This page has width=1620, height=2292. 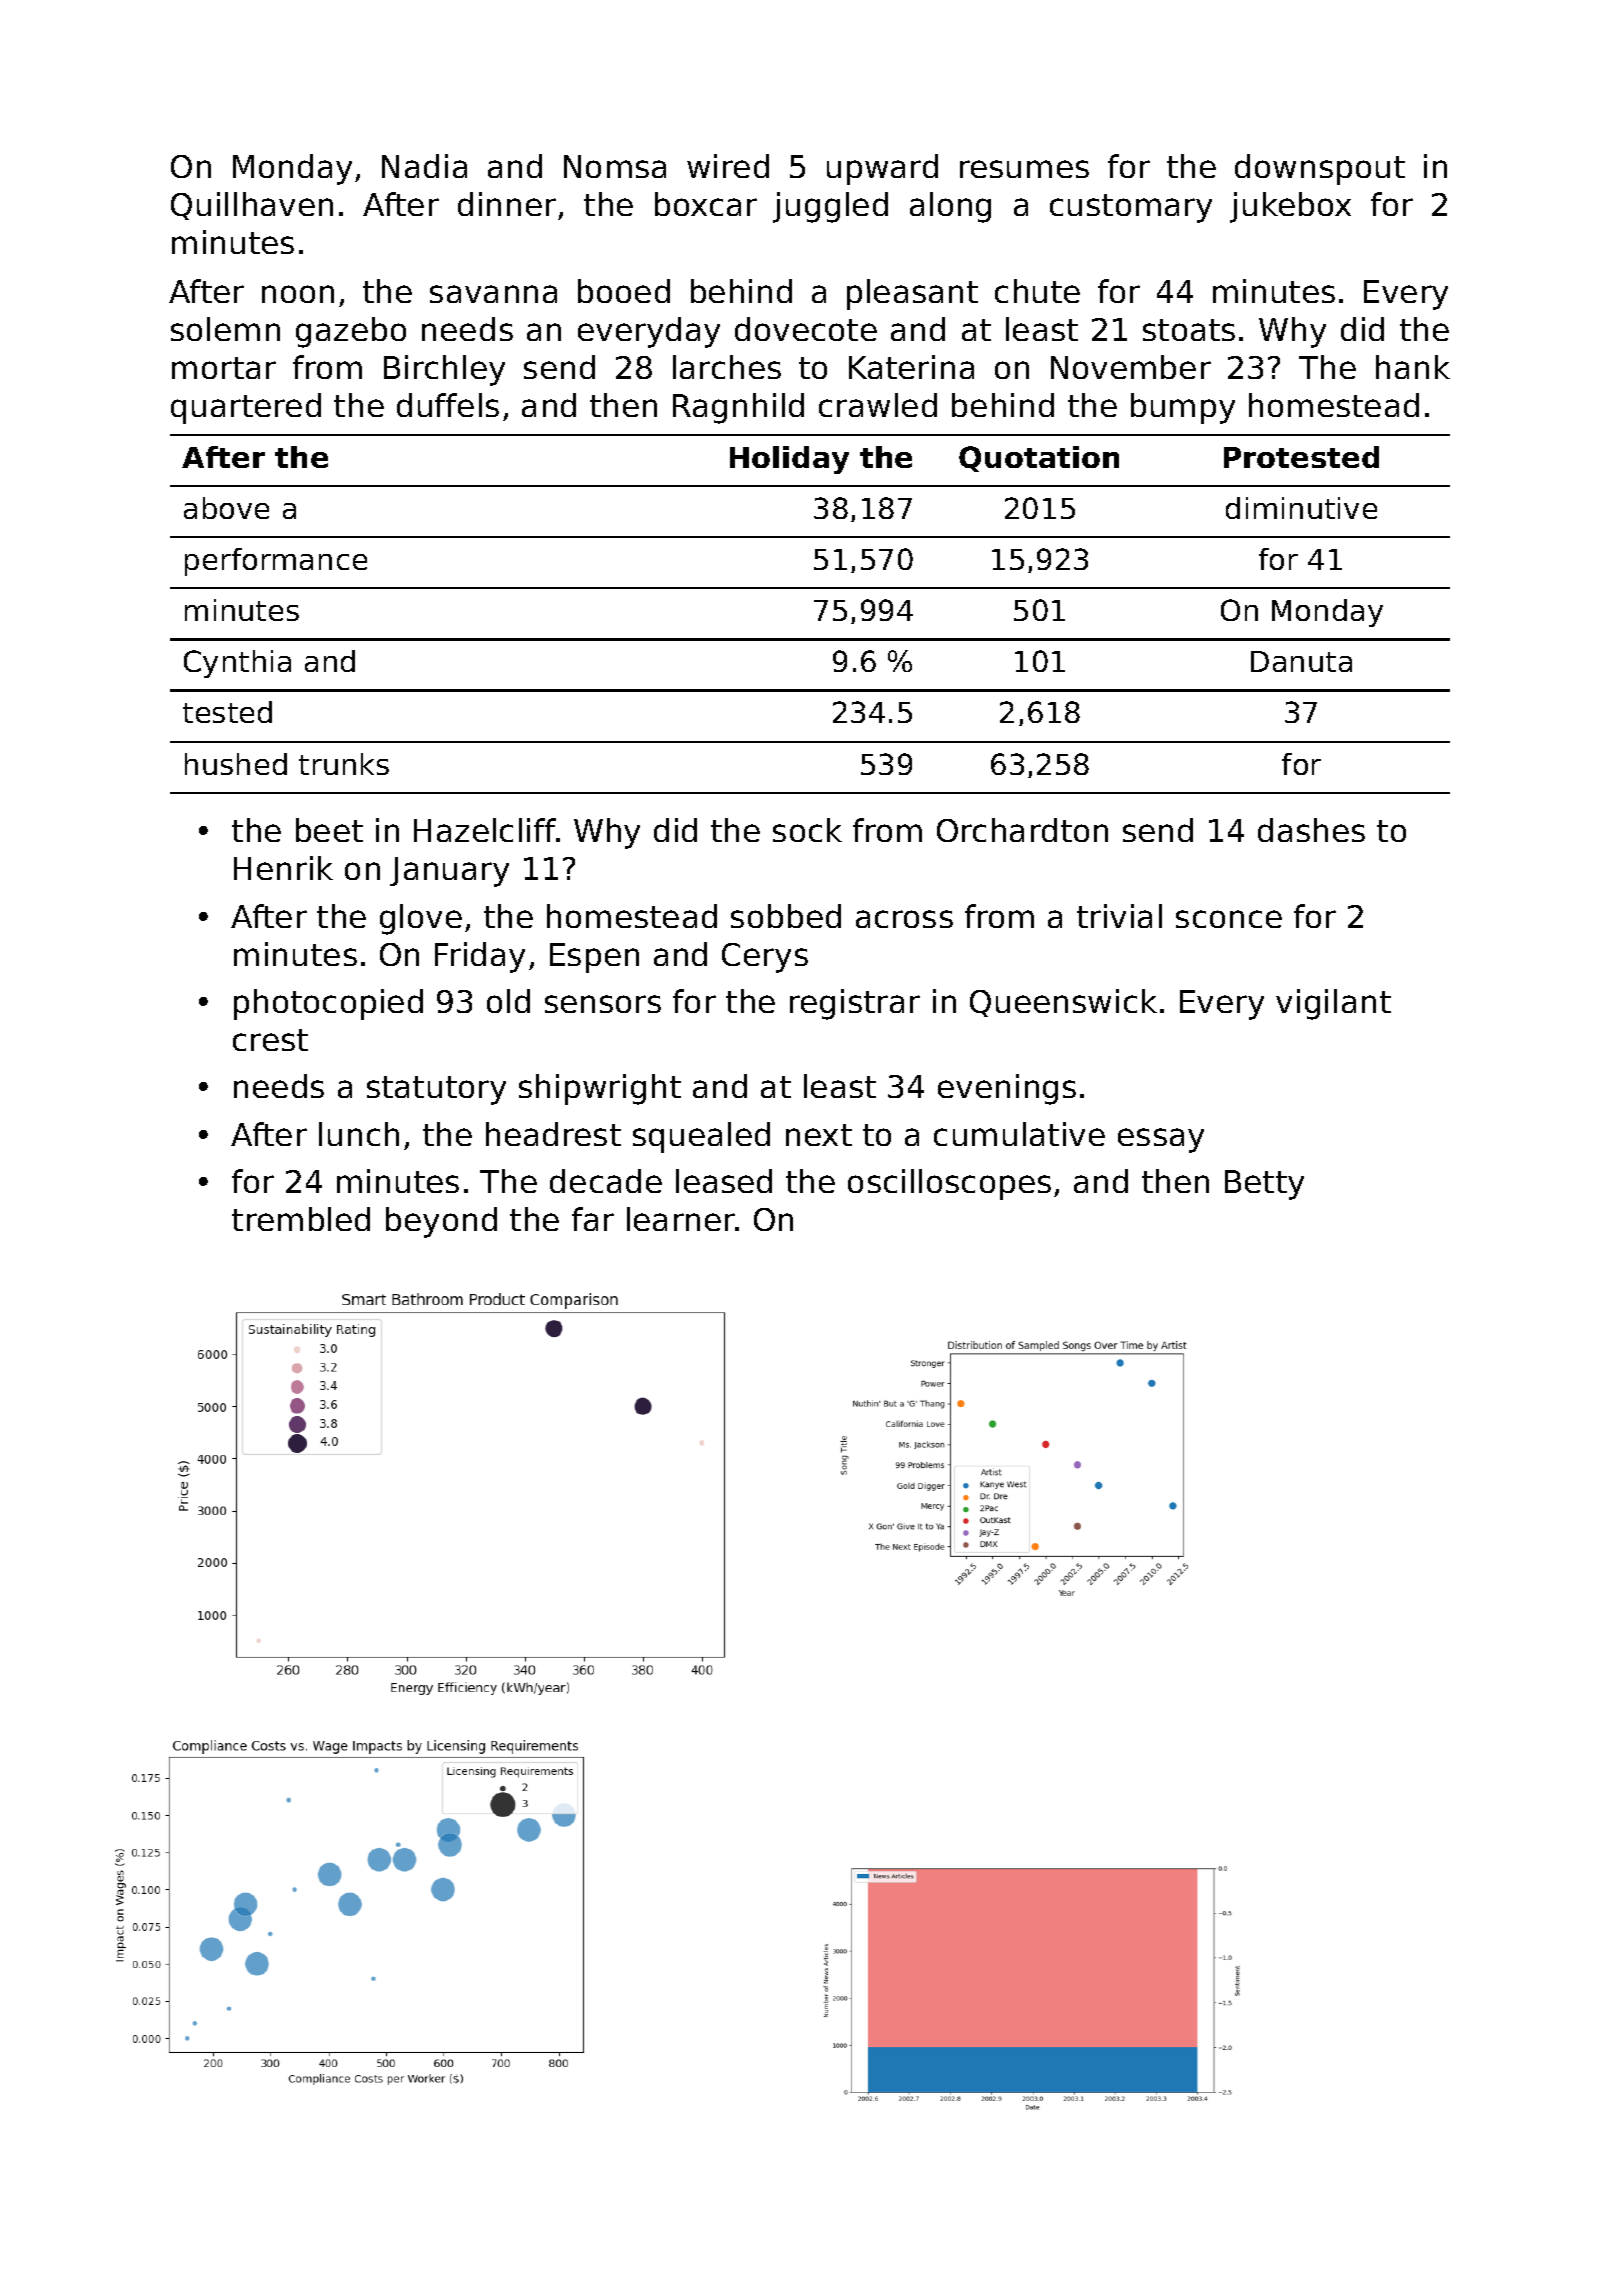 I want to click on Quillhaven, so click(x=252, y=206).
